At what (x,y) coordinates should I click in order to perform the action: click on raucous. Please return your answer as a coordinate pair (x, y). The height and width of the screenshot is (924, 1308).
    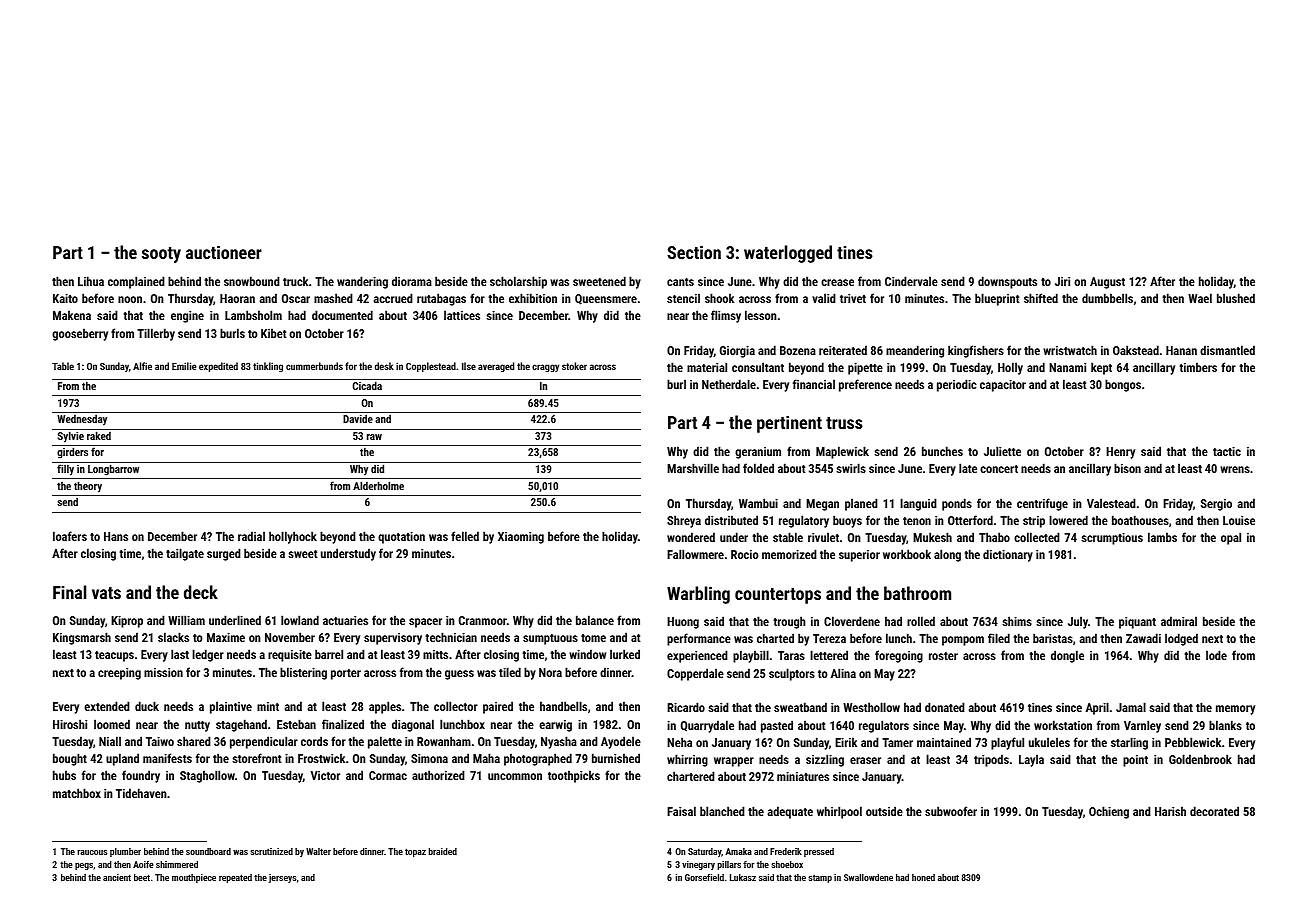
    Looking at the image, I should click on (92, 852).
